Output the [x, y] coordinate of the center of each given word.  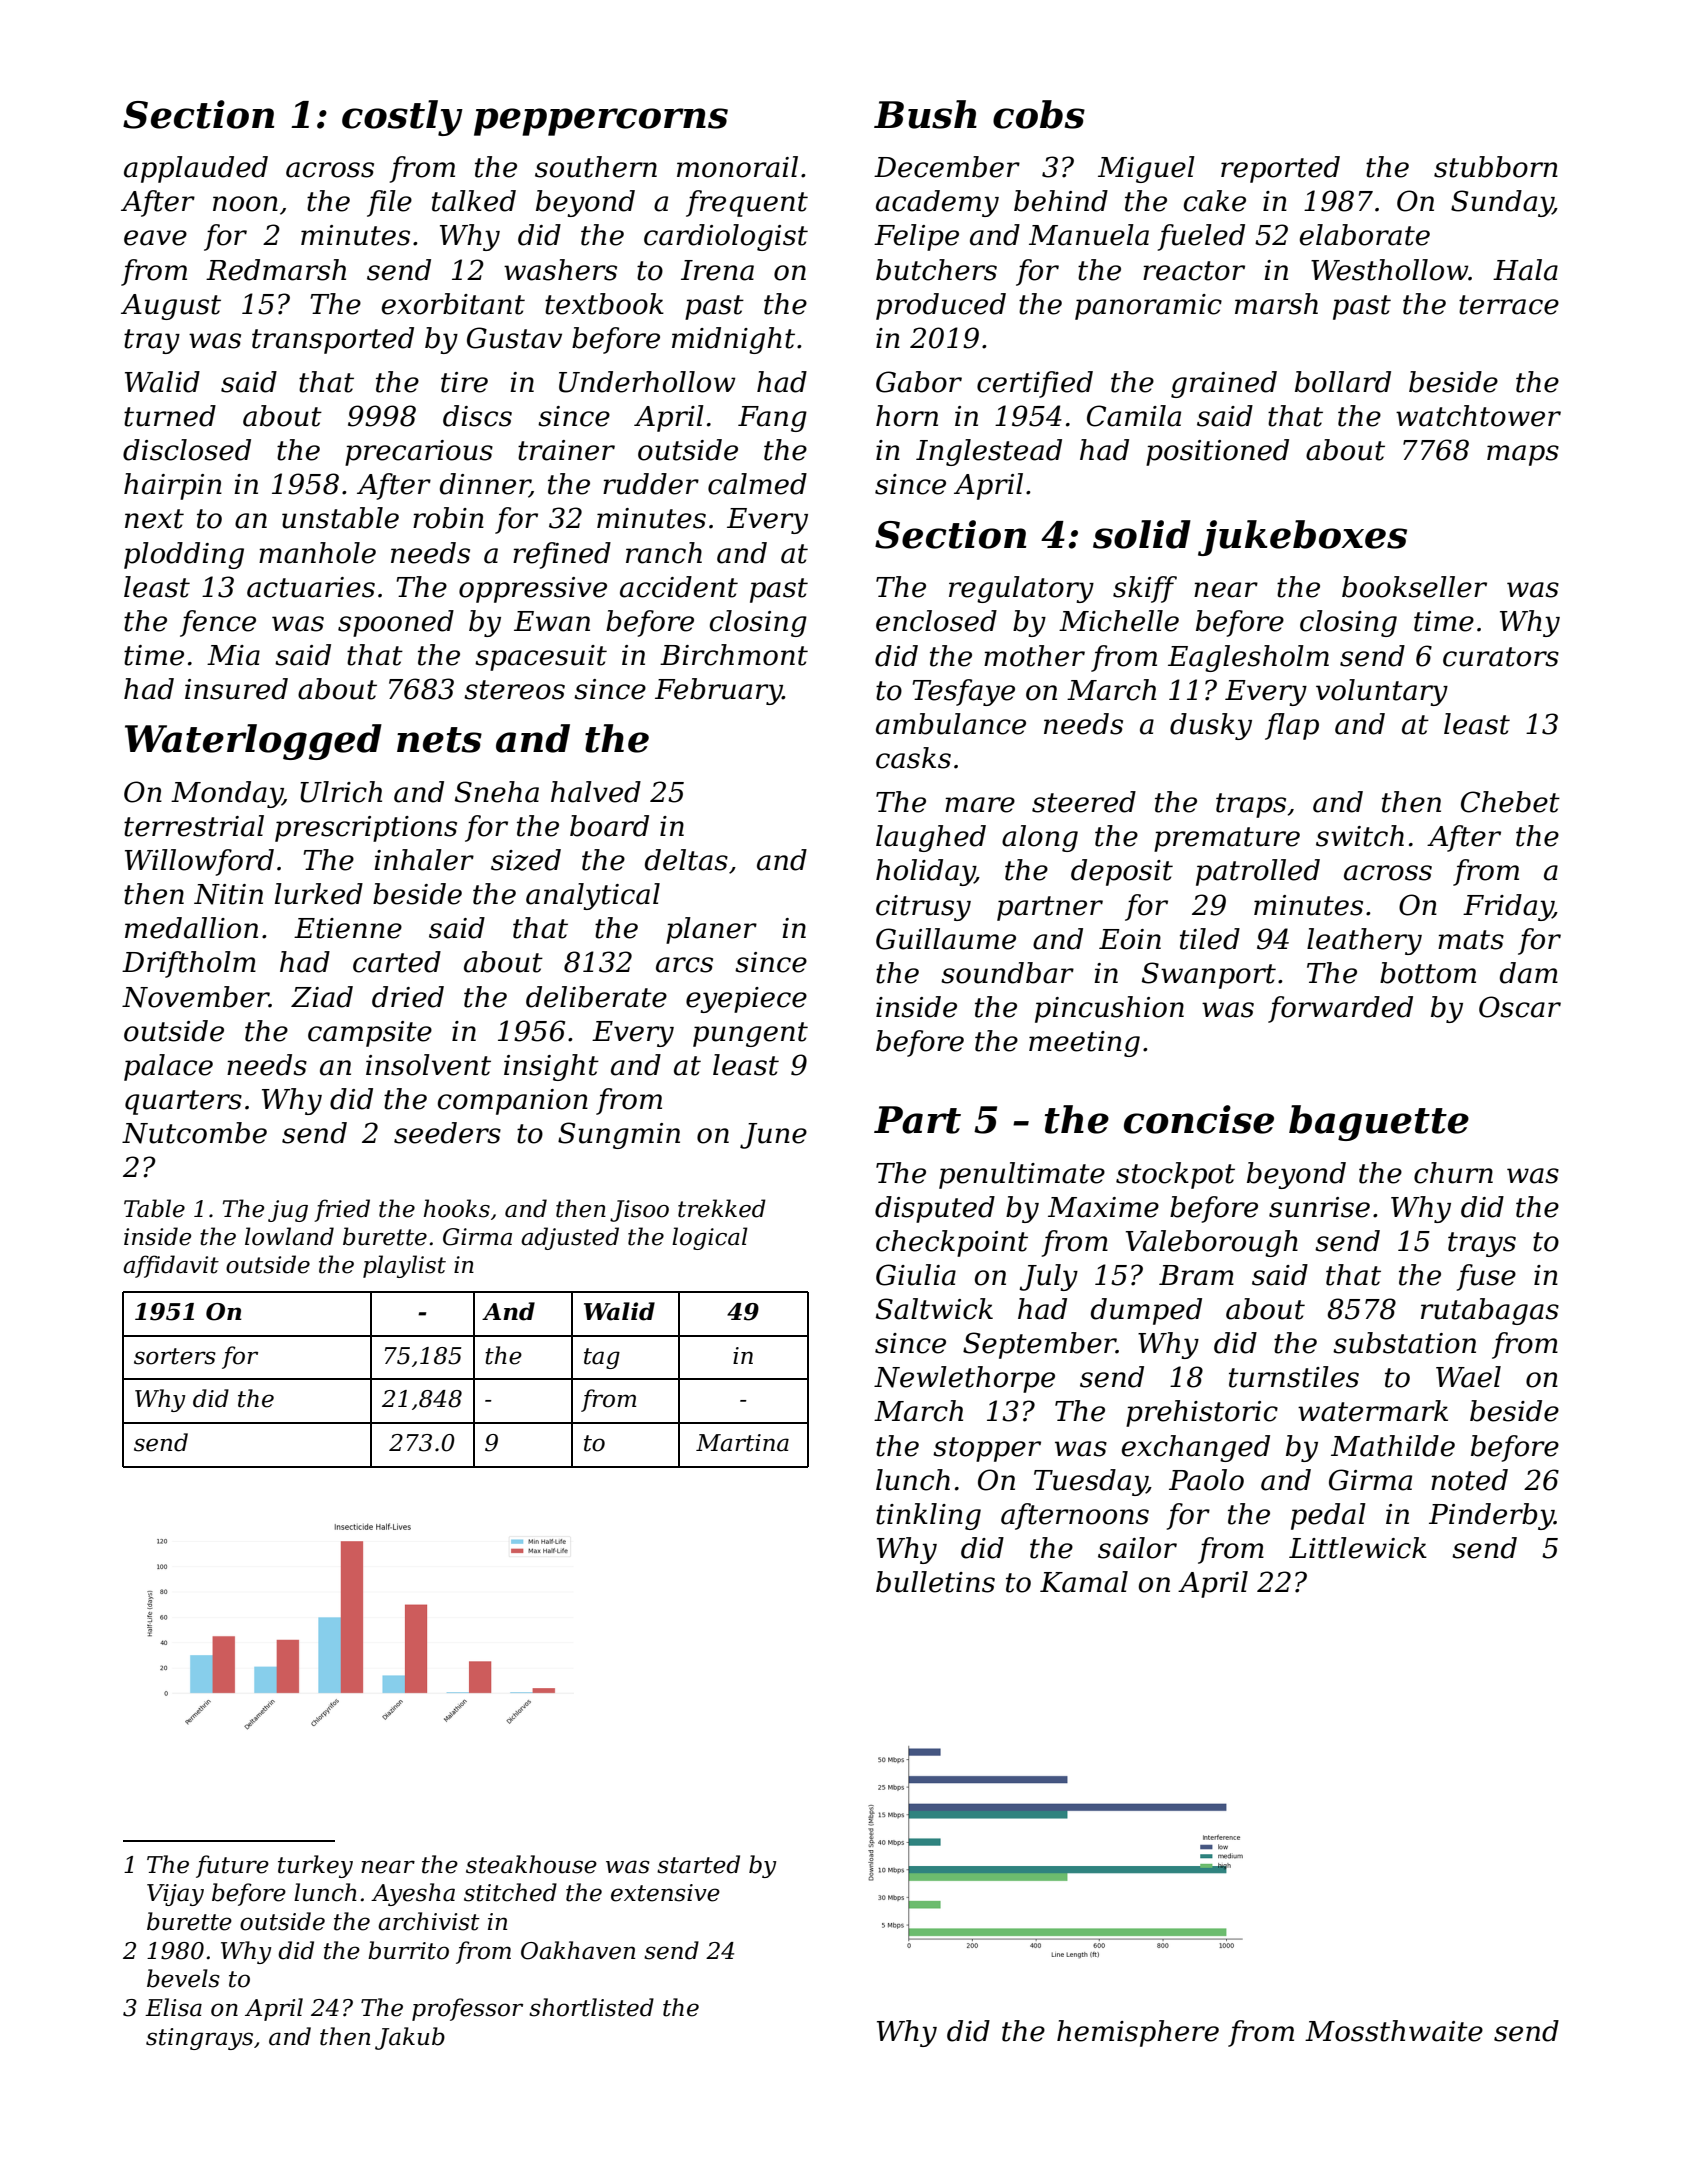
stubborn [1496, 167]
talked [474, 201]
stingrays [199, 2039]
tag [602, 1358]
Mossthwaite [1394, 2031]
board [609, 826]
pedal [1328, 1516]
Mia [233, 655]
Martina [742, 1443]
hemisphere [1138, 2033]
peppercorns [601, 122]
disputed [935, 1209]
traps [1251, 805]
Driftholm [189, 964]
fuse [1486, 1277]
